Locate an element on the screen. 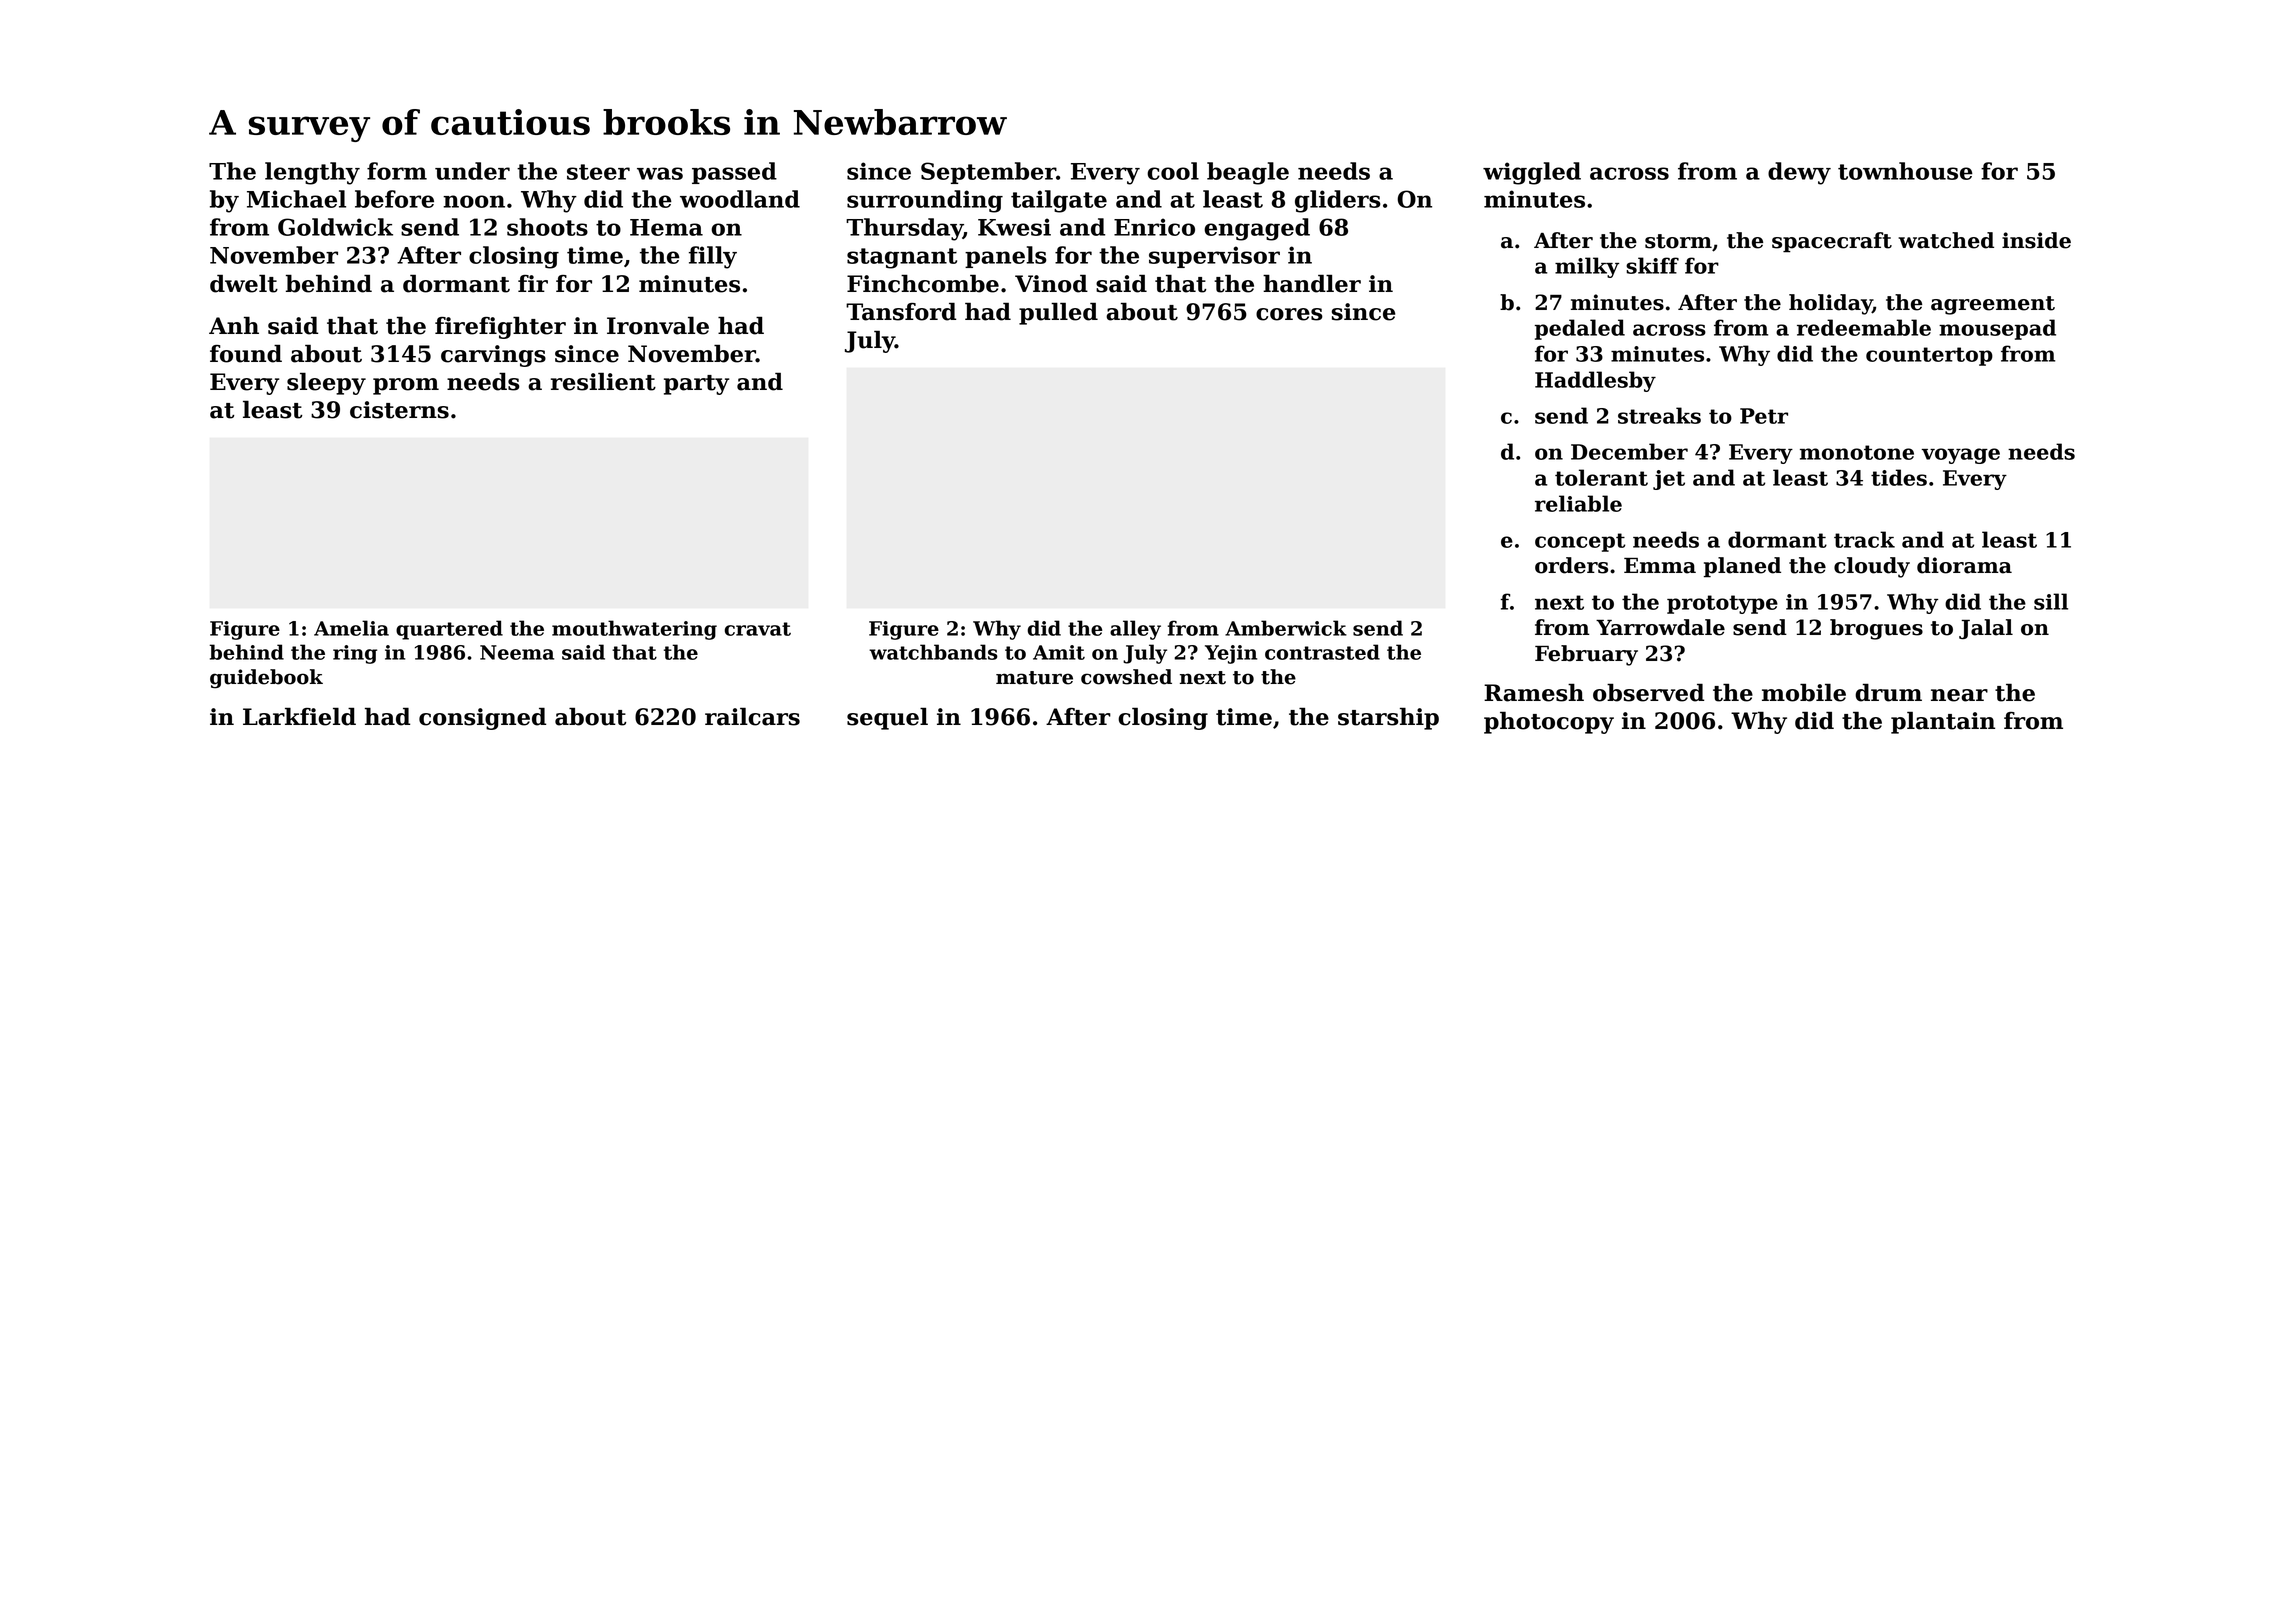  stagnant is located at coordinates (902, 258).
